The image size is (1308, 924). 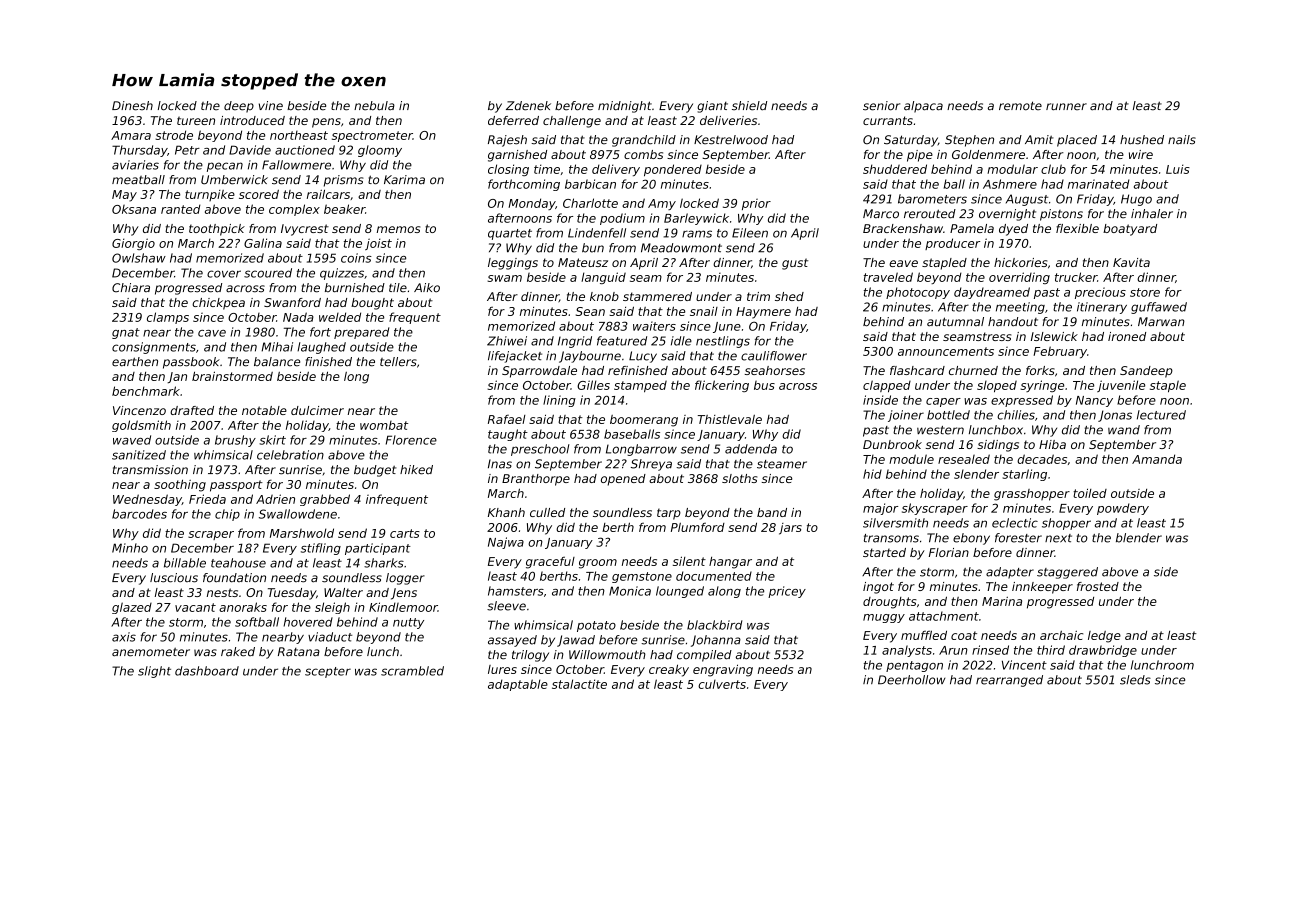 What do you see at coordinates (408, 623) in the page?
I see `nutty` at bounding box center [408, 623].
